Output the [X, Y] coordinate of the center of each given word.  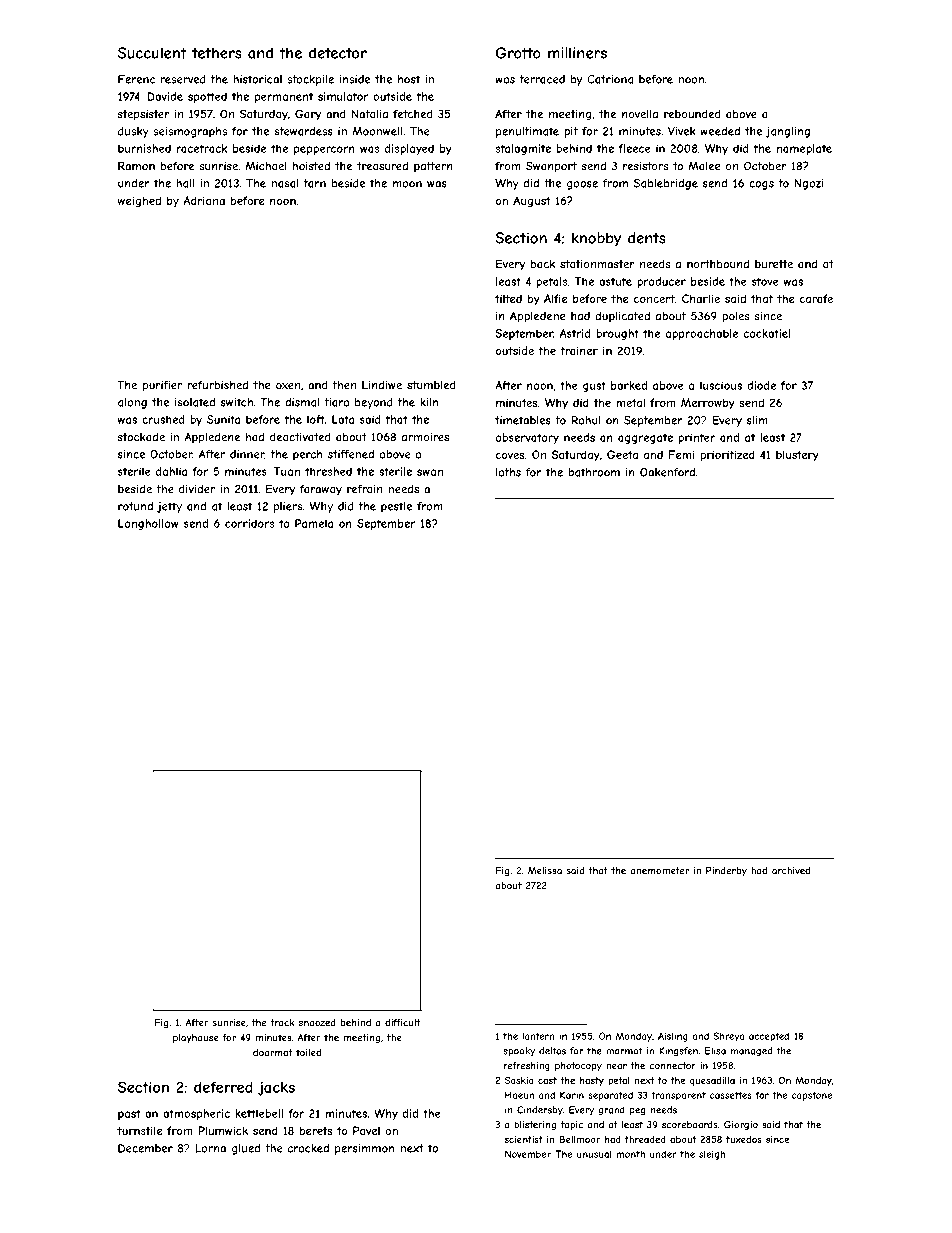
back [543, 264]
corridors [249, 523]
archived [791, 871]
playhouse [196, 1038]
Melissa [545, 871]
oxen [288, 386]
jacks [276, 1088]
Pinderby [726, 871]
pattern [433, 167]
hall [185, 183]
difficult [402, 1023]
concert [654, 299]
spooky [519, 1052]
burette [774, 264]
